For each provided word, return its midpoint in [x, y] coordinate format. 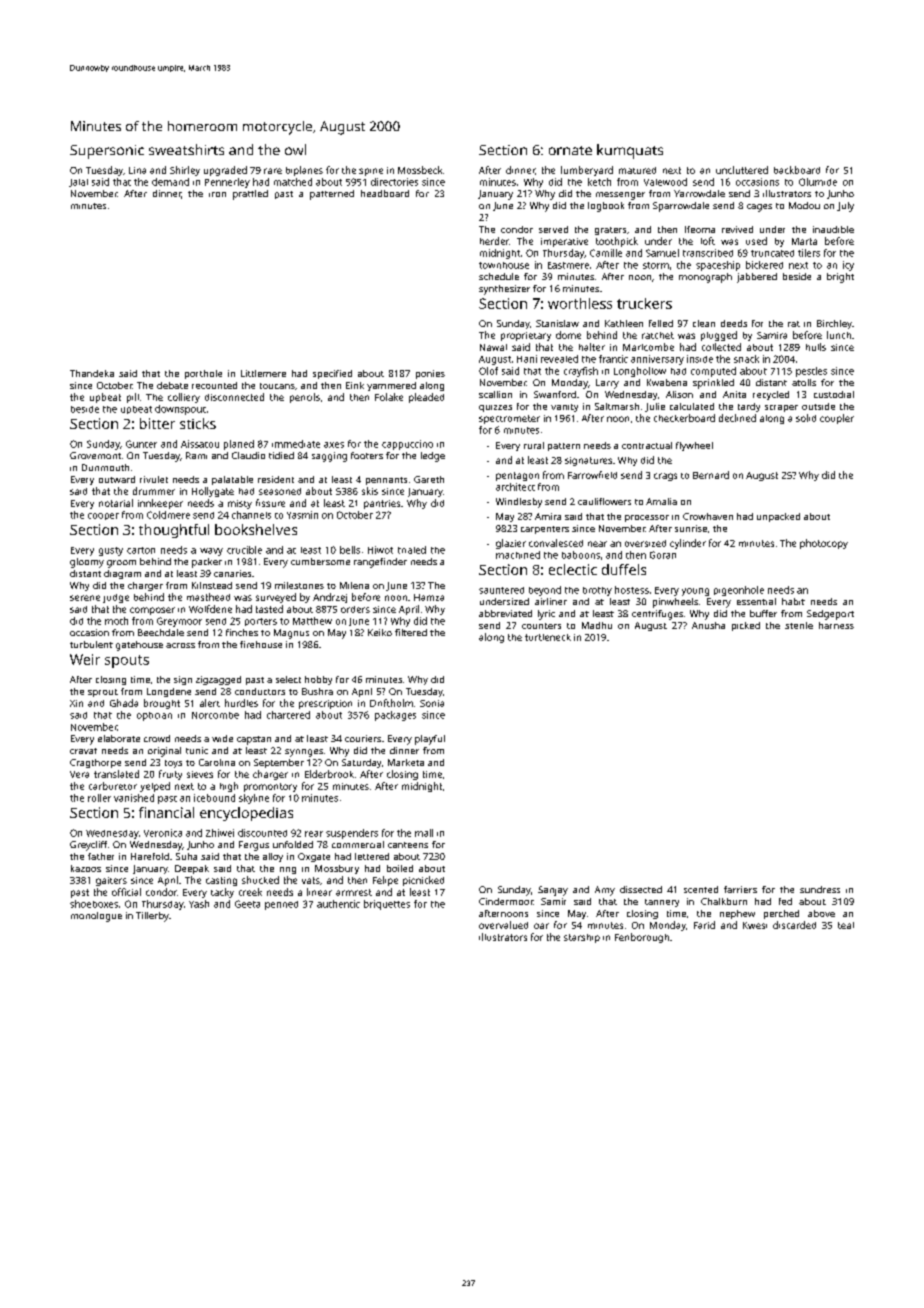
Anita [734, 394]
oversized [645, 543]
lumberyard [587, 171]
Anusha [708, 625]
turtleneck [548, 637]
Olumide [818, 182]
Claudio [248, 455]
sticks [198, 423]
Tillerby [152, 917]
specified [332, 374]
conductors [260, 691]
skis [370, 491]
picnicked [423, 881]
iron [217, 194]
